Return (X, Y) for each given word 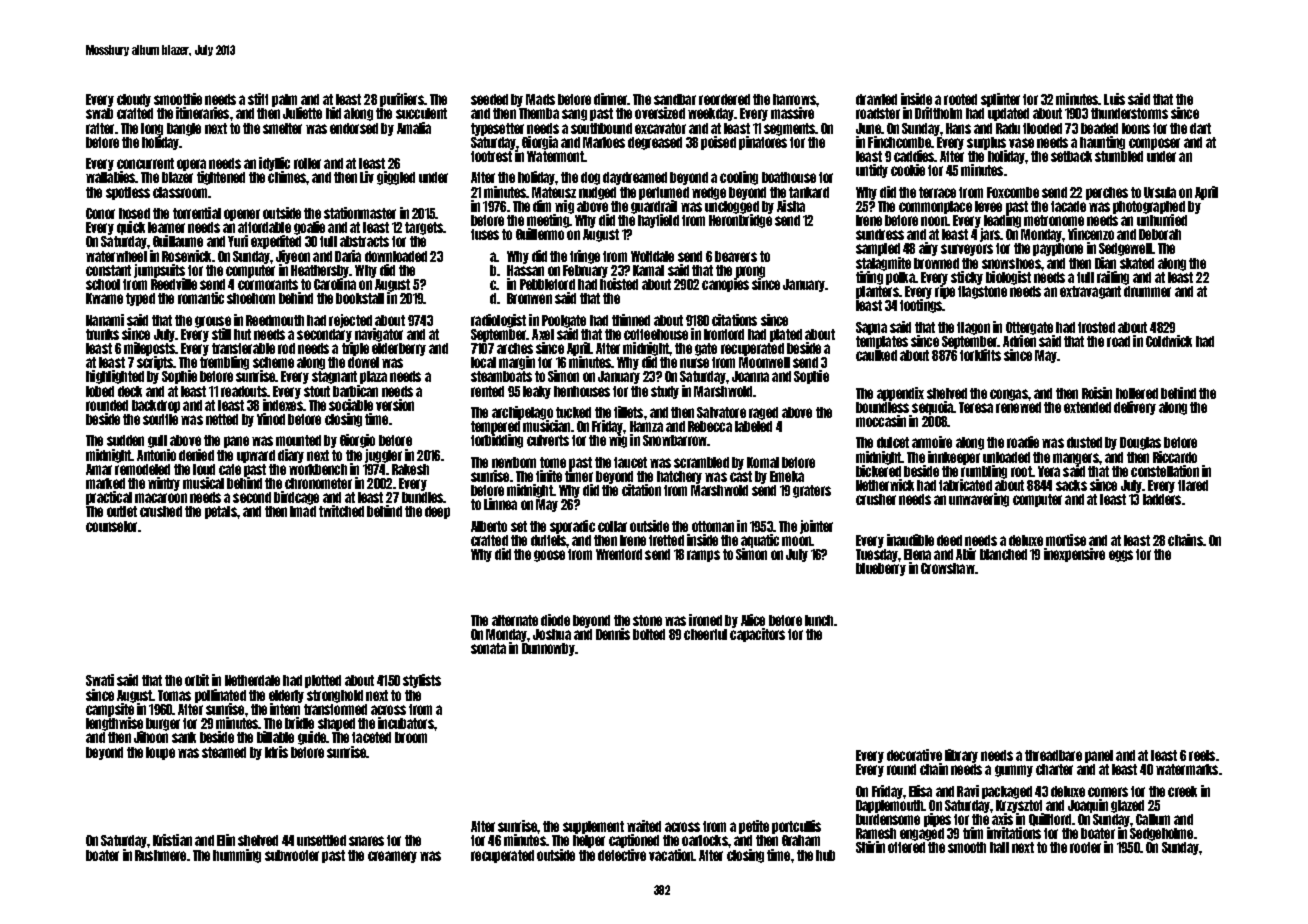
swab (99, 113)
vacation (671, 855)
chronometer (318, 483)
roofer (1085, 847)
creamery (392, 857)
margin (517, 363)
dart (1200, 128)
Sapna (871, 328)
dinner (610, 99)
